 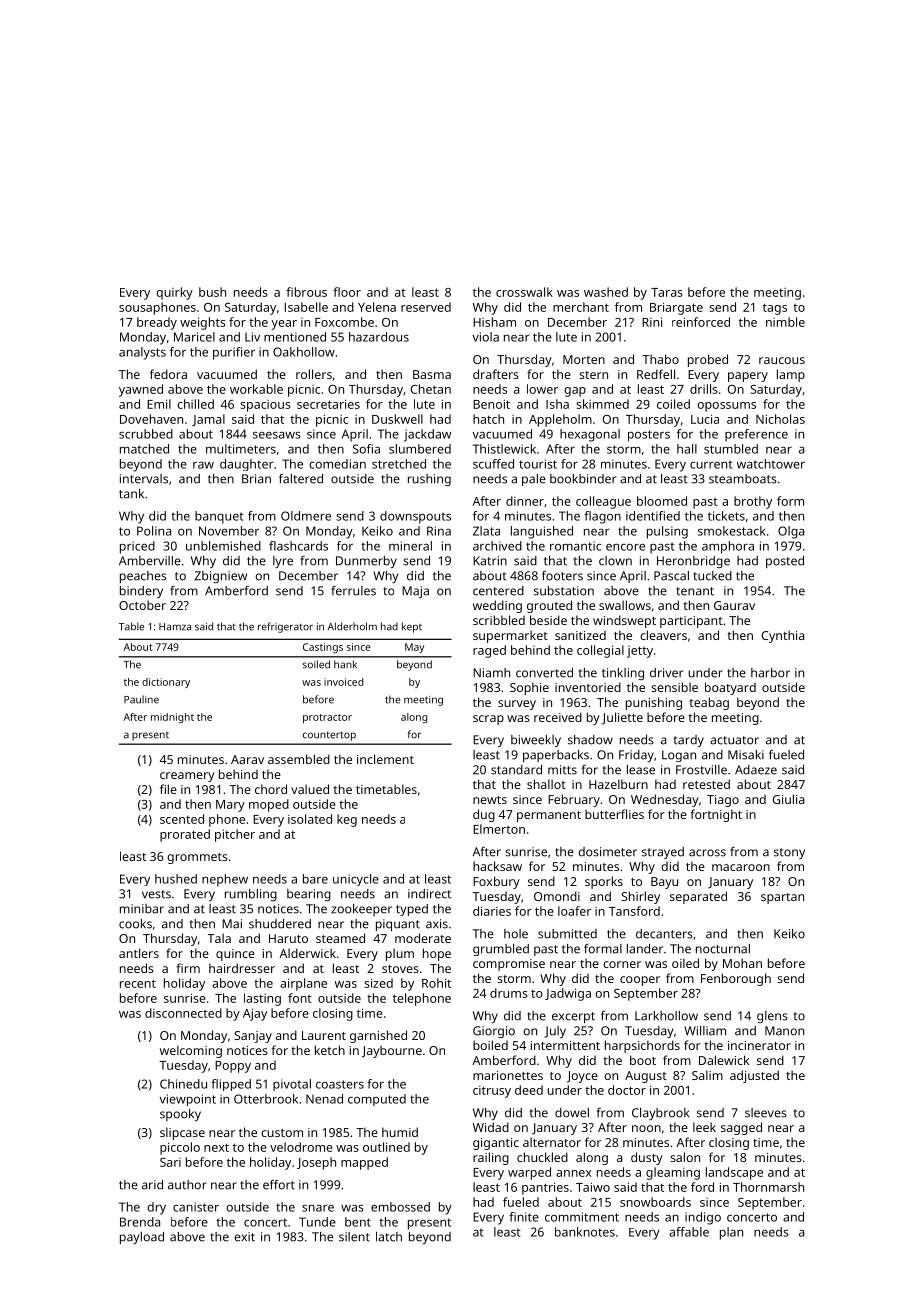 What do you see at coordinates (734, 1173) in the image?
I see `landscape` at bounding box center [734, 1173].
